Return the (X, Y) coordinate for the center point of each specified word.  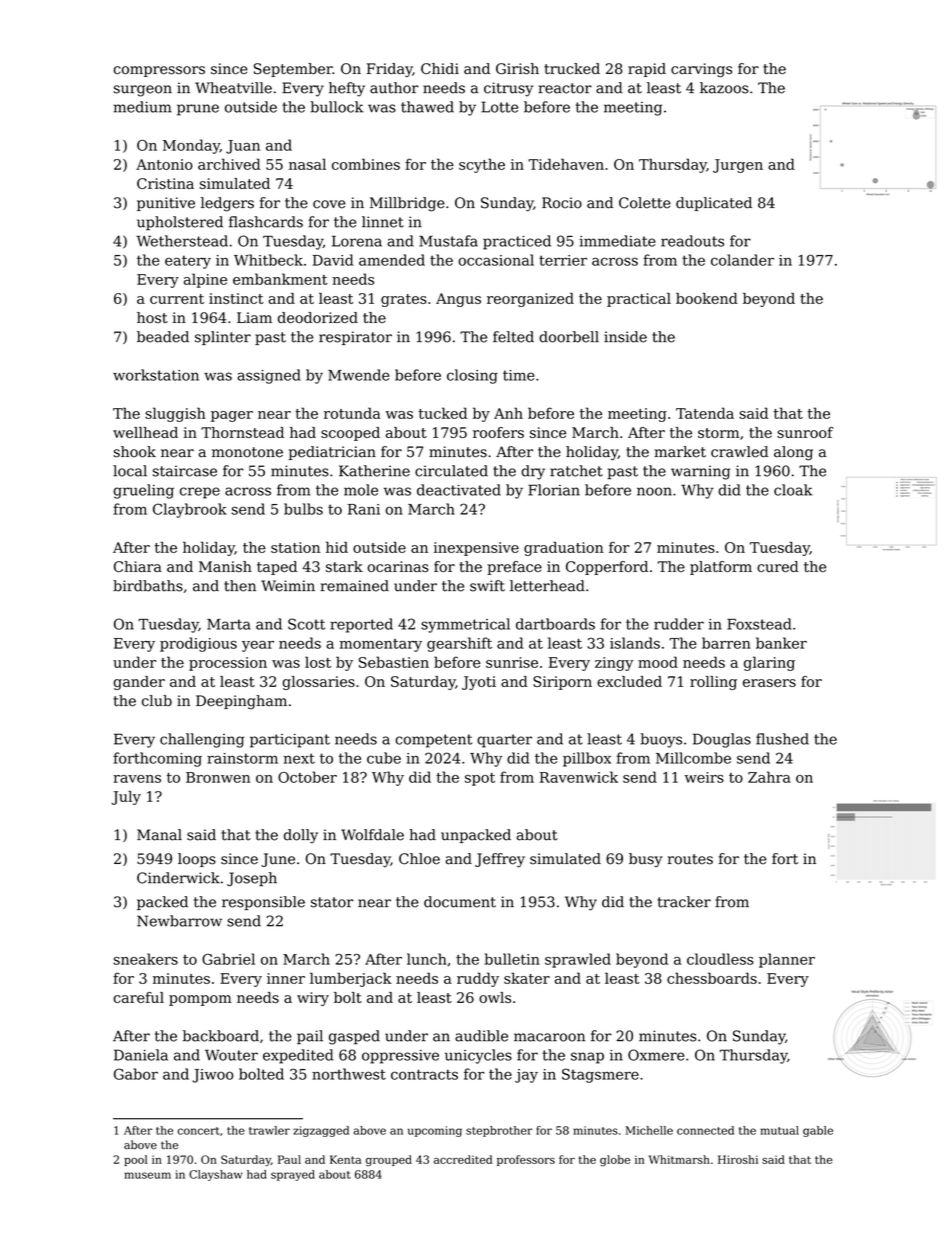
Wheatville (233, 88)
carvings (701, 70)
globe (615, 1161)
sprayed (293, 1175)
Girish (517, 69)
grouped (389, 1161)
